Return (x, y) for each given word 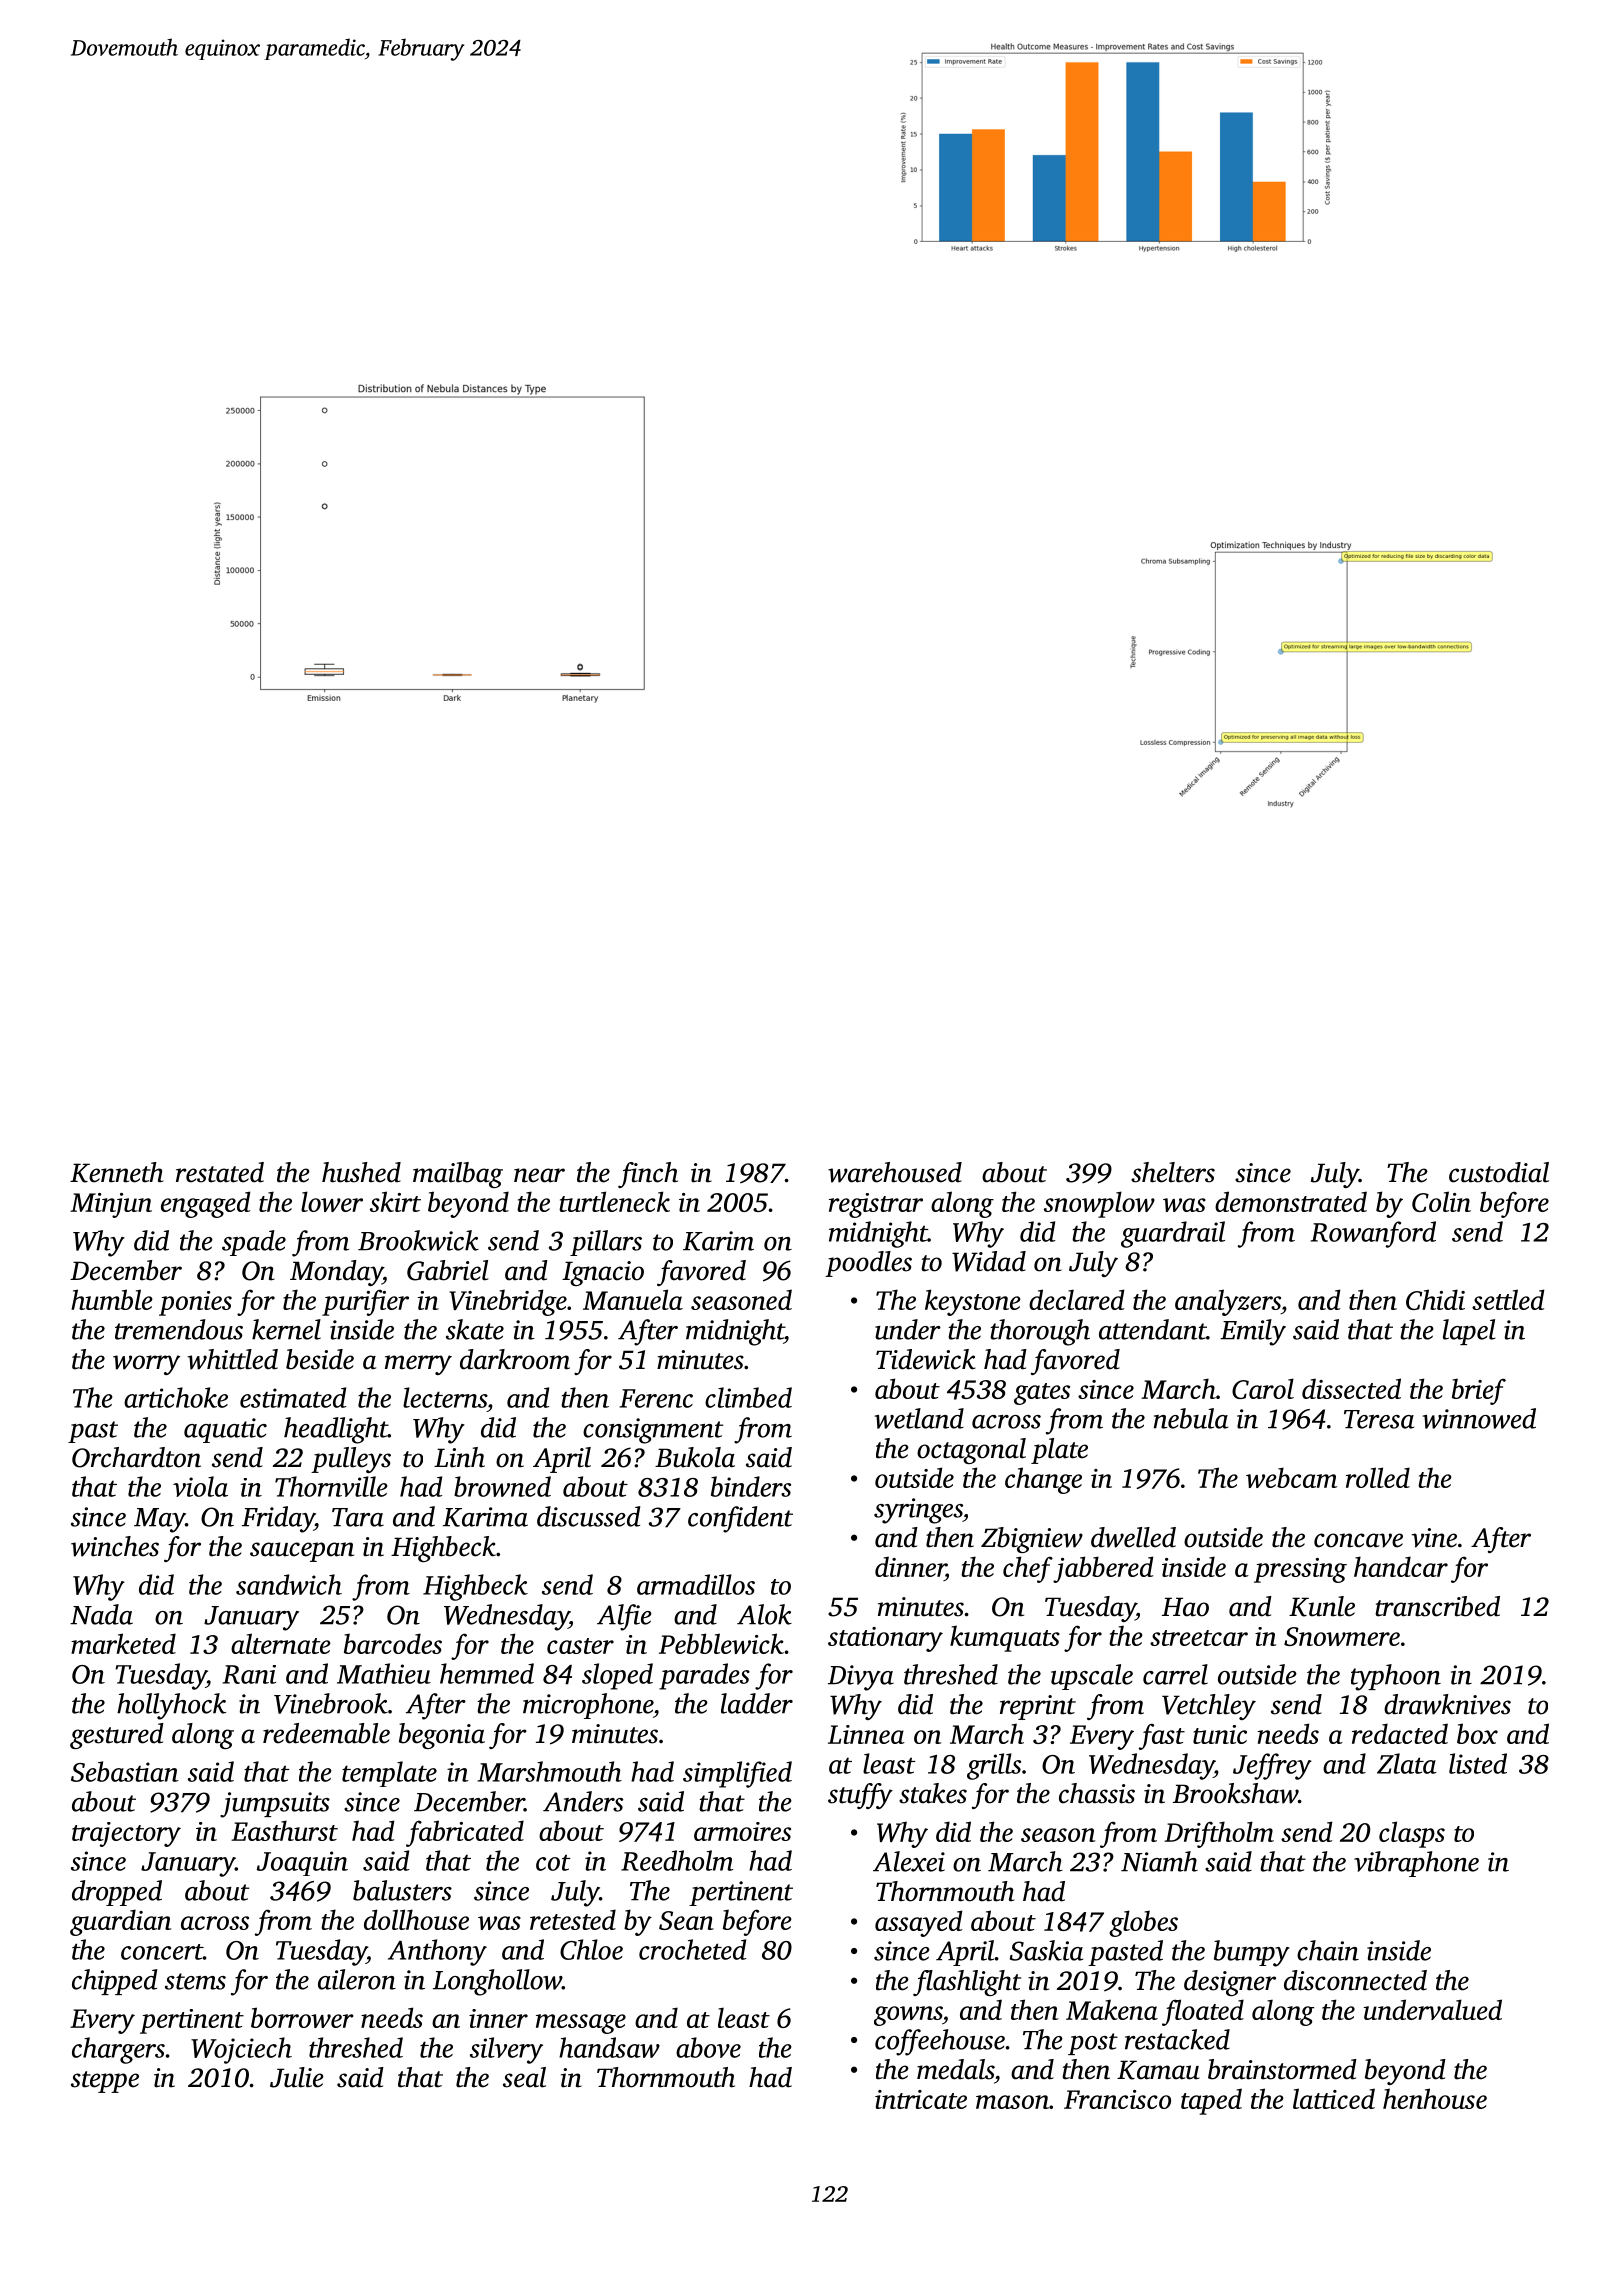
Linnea (866, 1734)
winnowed (1479, 1418)
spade (254, 1243)
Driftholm (1219, 1834)
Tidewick (926, 1359)
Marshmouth (549, 1771)
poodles (868, 1264)
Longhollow (497, 1982)
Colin (1441, 1201)
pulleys (351, 1460)
